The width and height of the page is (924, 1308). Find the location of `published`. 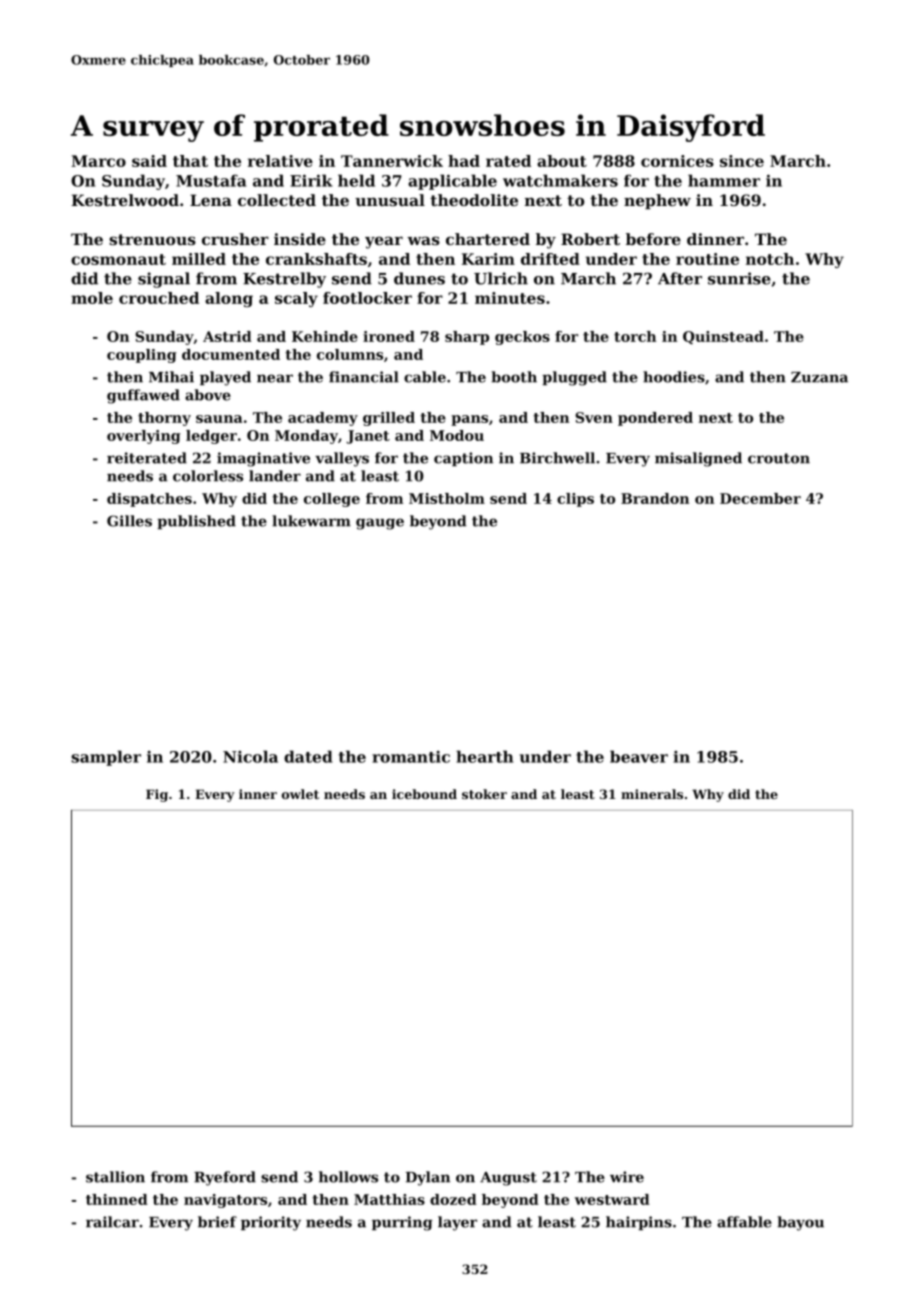

published is located at coordinates (196, 522).
